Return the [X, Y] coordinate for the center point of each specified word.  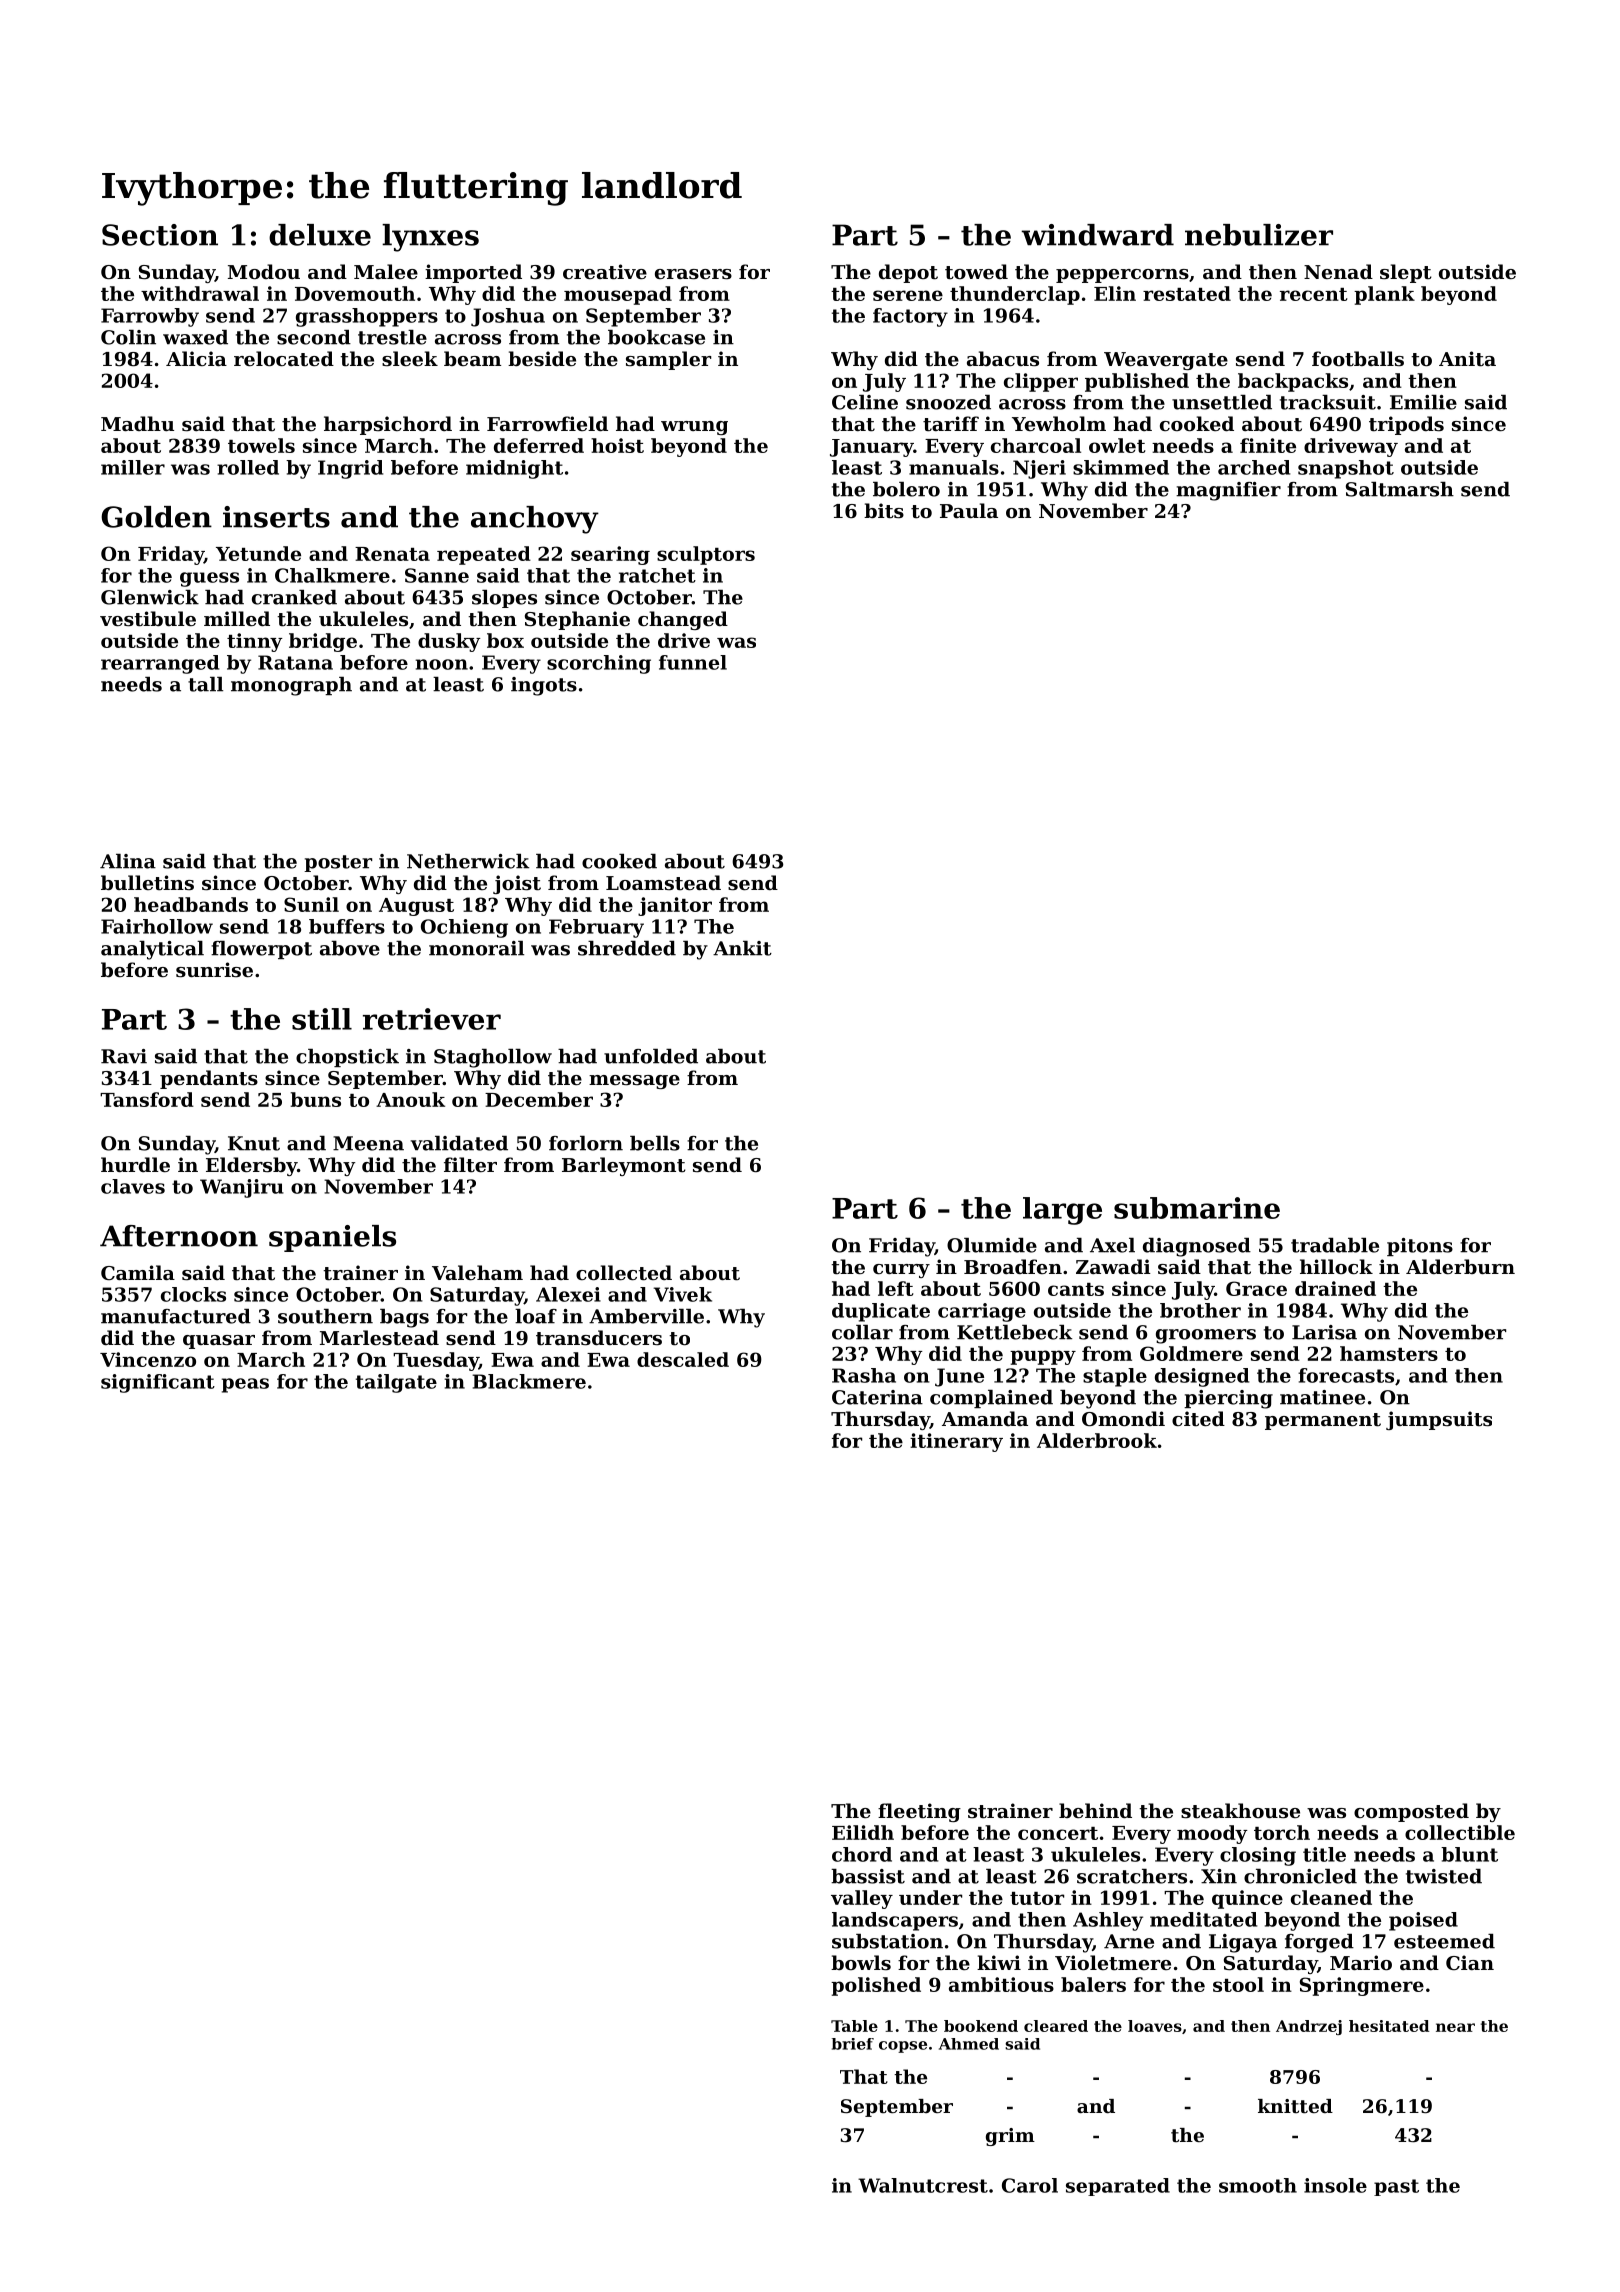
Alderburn [1460, 1266]
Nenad [1338, 271]
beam [472, 358]
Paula [969, 510]
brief [853, 2044]
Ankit [742, 948]
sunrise [214, 970]
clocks [193, 1294]
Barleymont [624, 1166]
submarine [1197, 1208]
